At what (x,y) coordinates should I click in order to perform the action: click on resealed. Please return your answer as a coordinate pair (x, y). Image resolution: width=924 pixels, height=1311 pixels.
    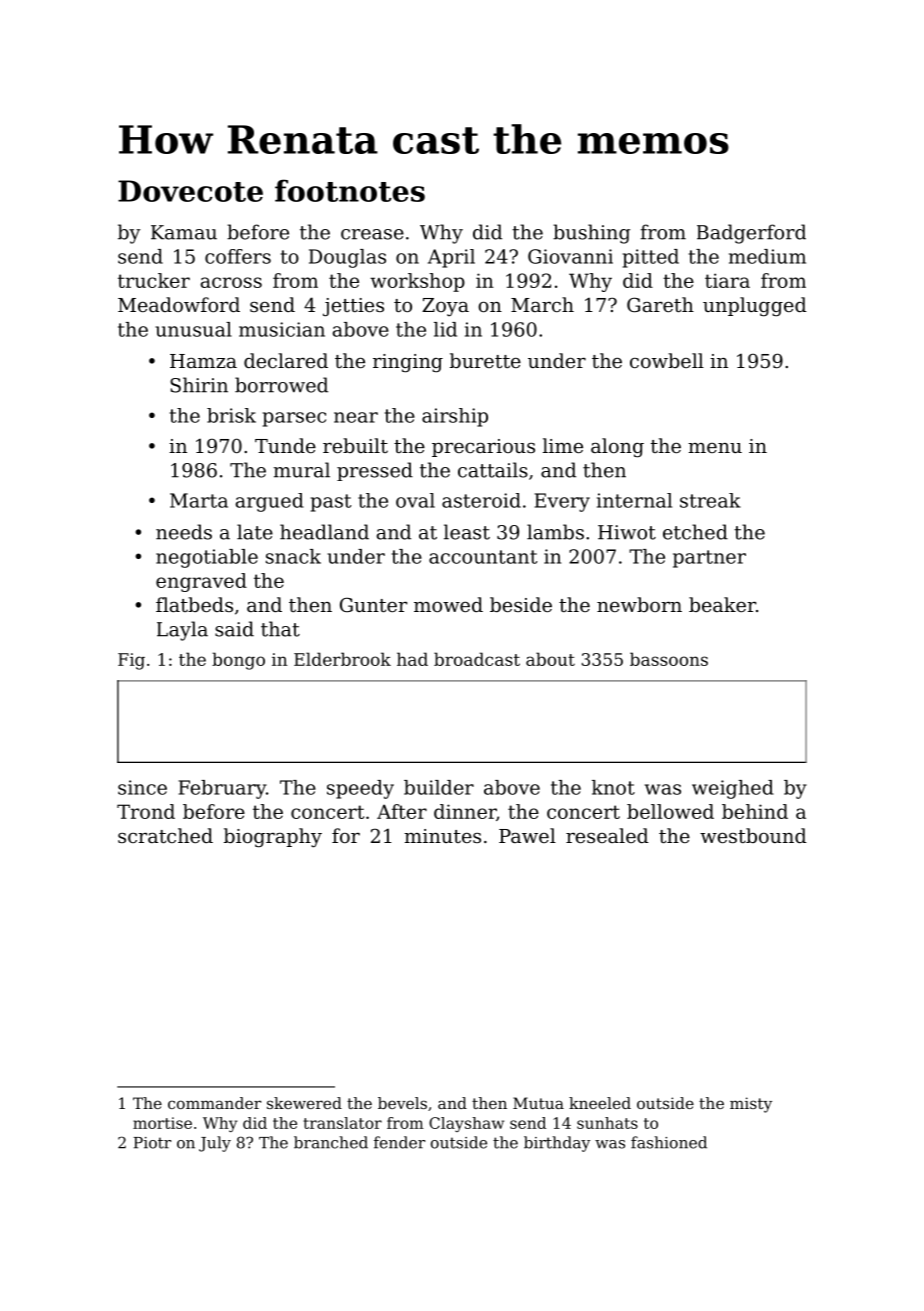
    Looking at the image, I should click on (607, 835).
